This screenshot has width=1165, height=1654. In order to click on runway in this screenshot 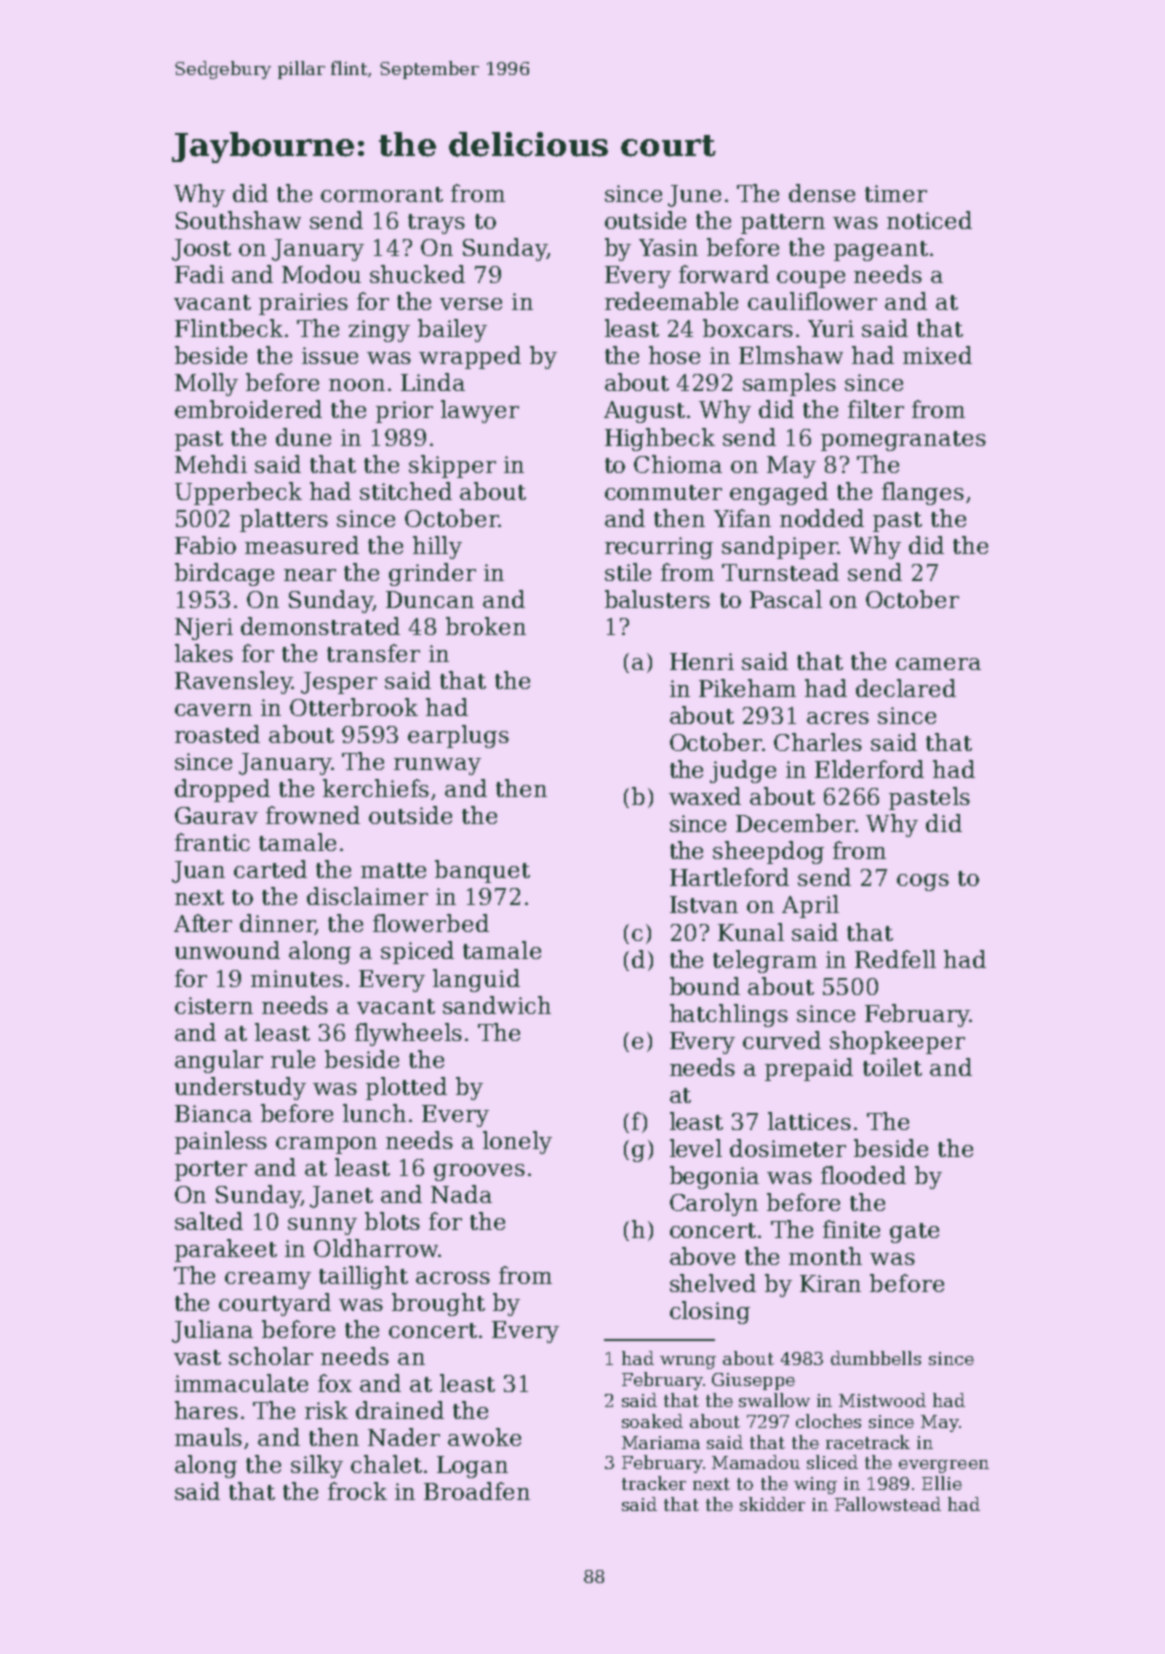, I will do `click(437, 766)`.
